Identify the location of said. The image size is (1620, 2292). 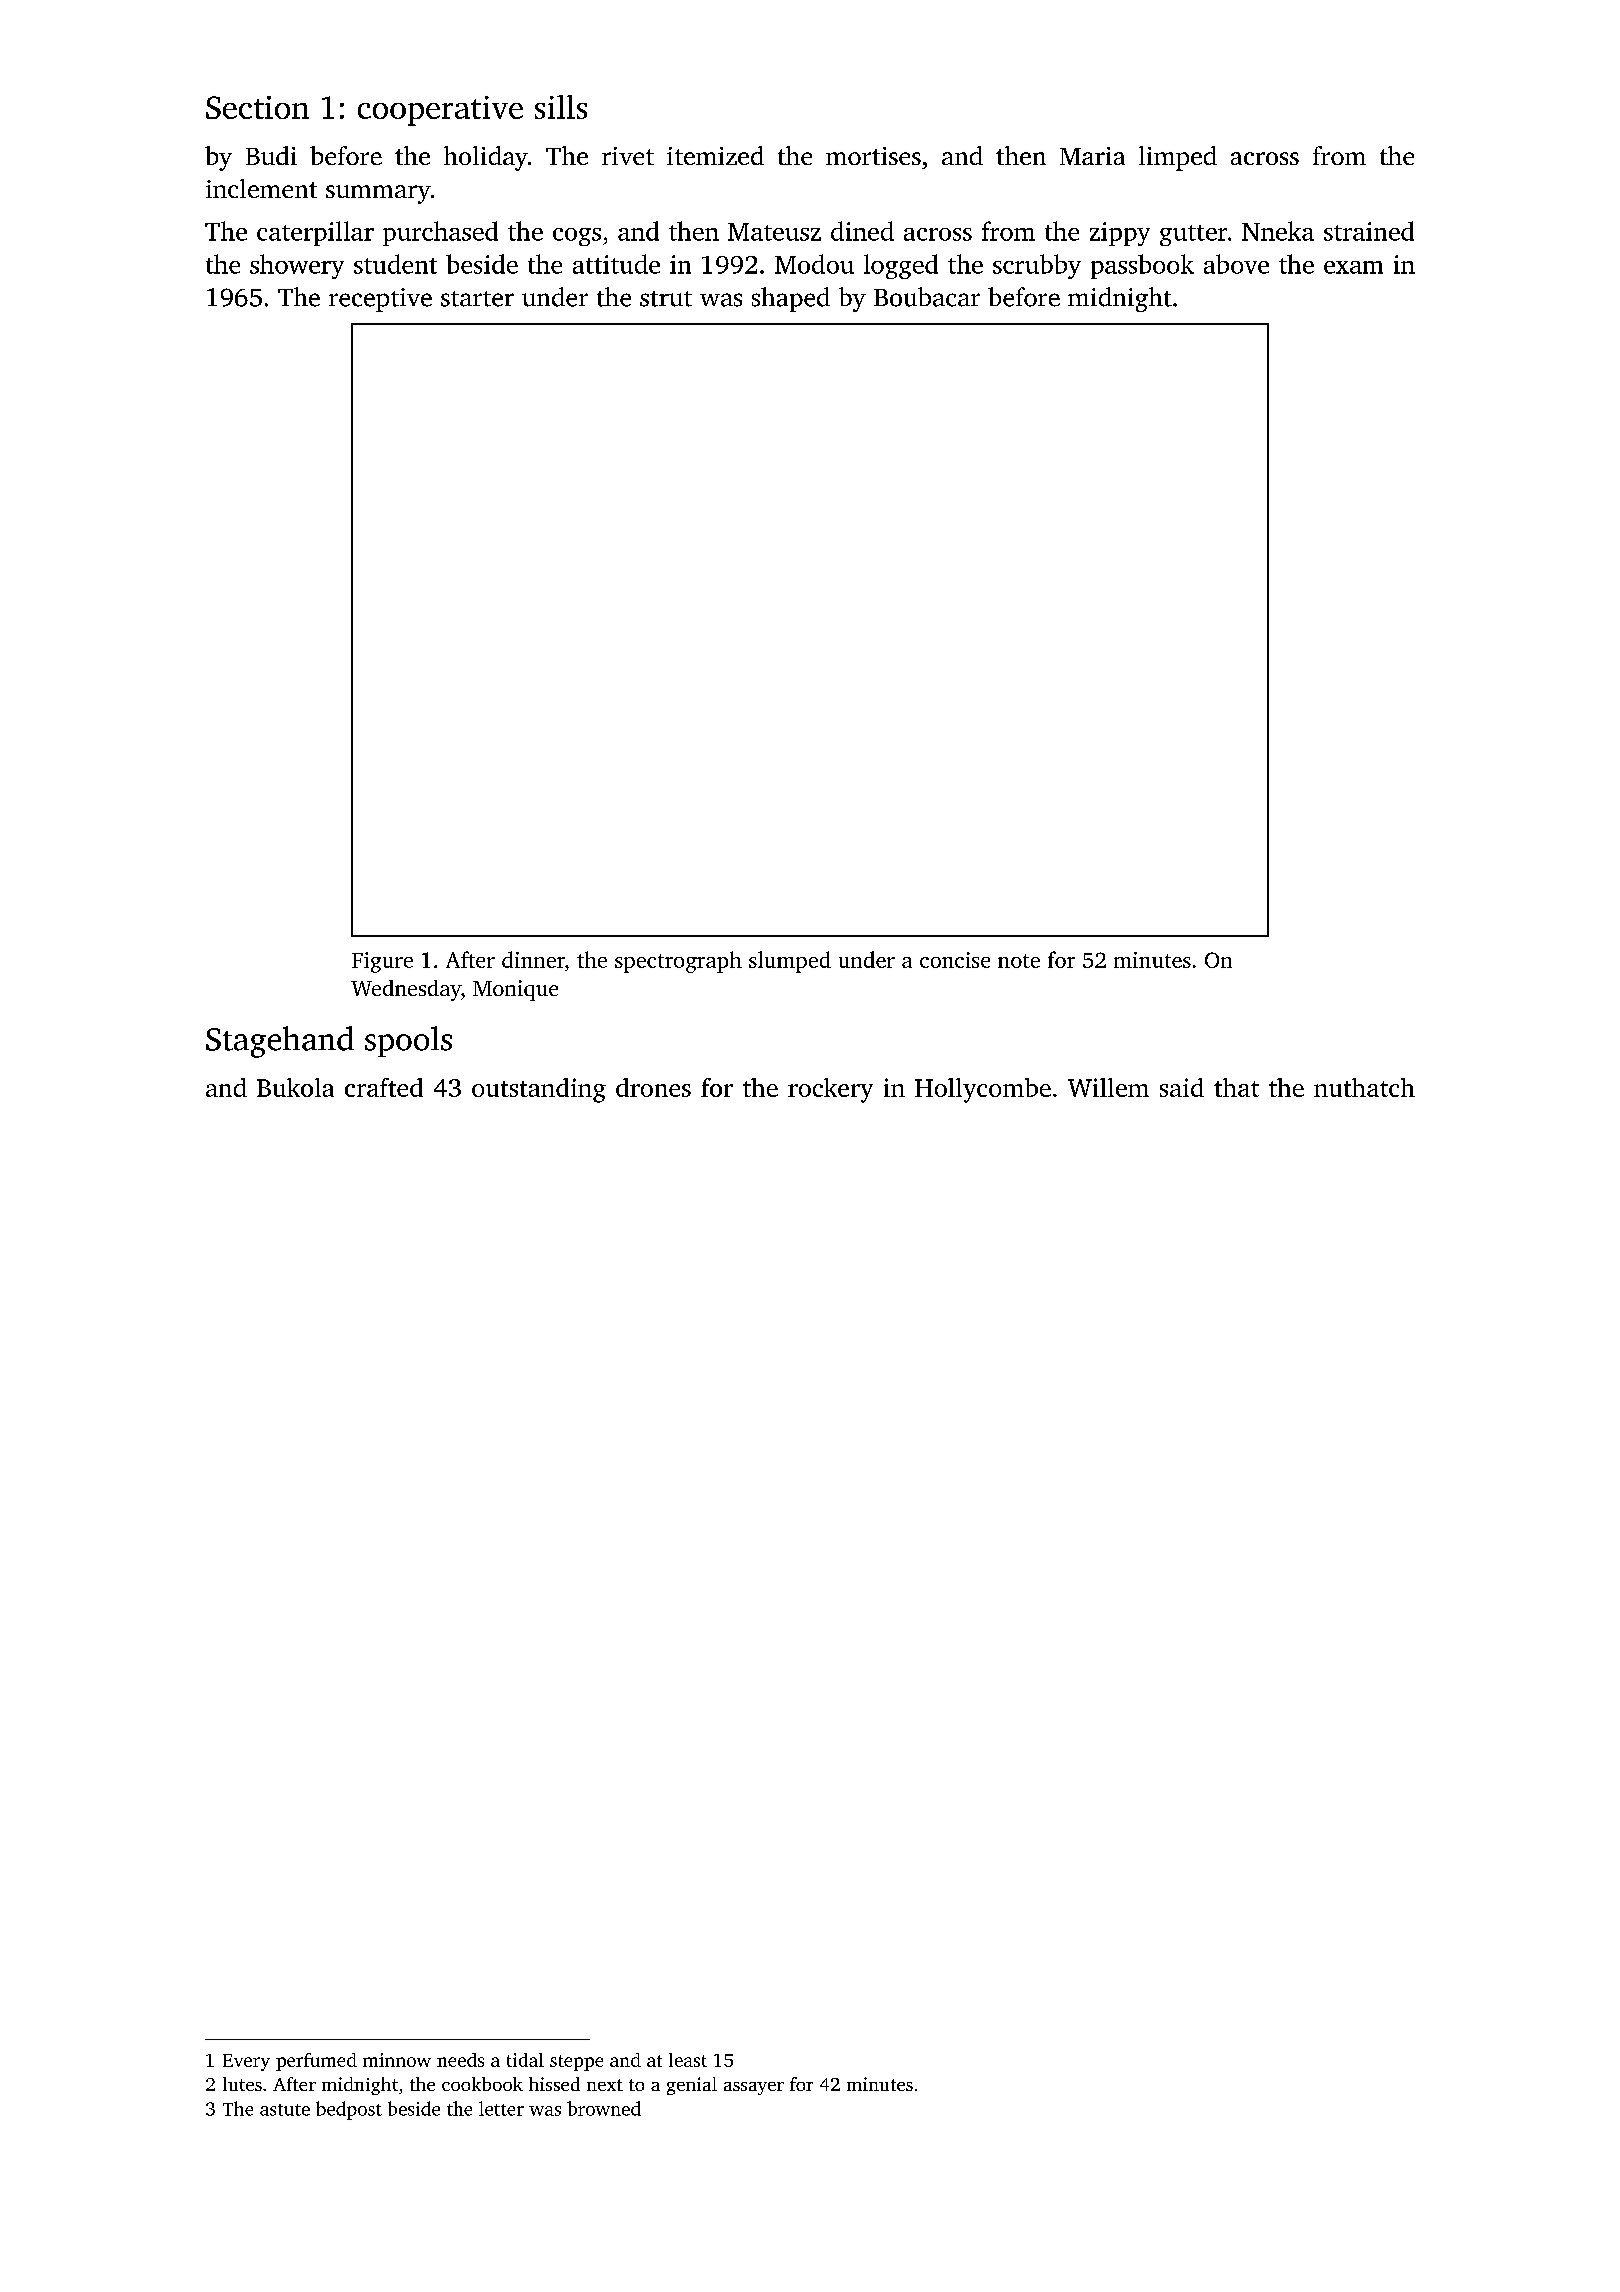
(1182, 1087).
